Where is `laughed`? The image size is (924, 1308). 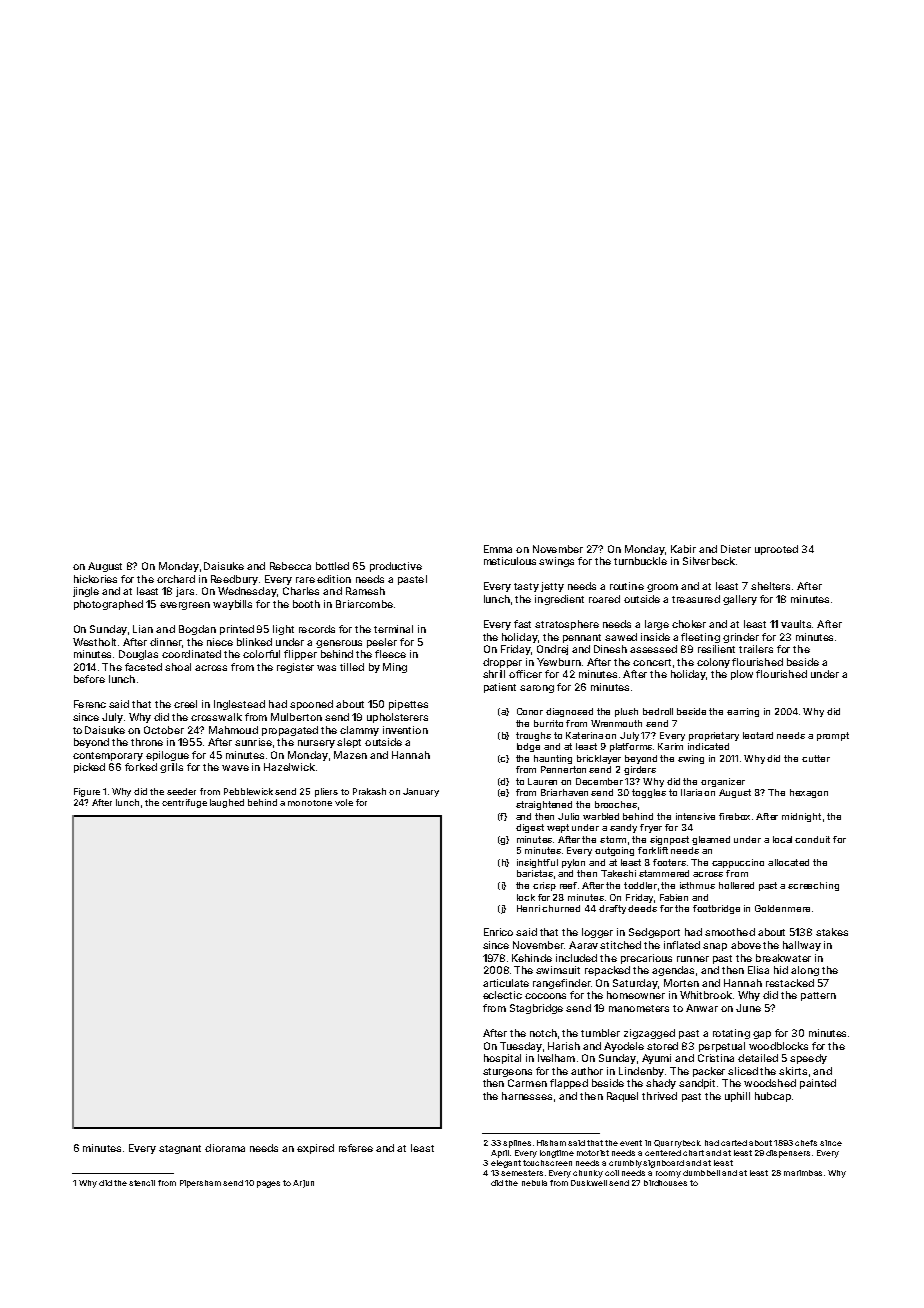
laughed is located at coordinates (227, 803).
